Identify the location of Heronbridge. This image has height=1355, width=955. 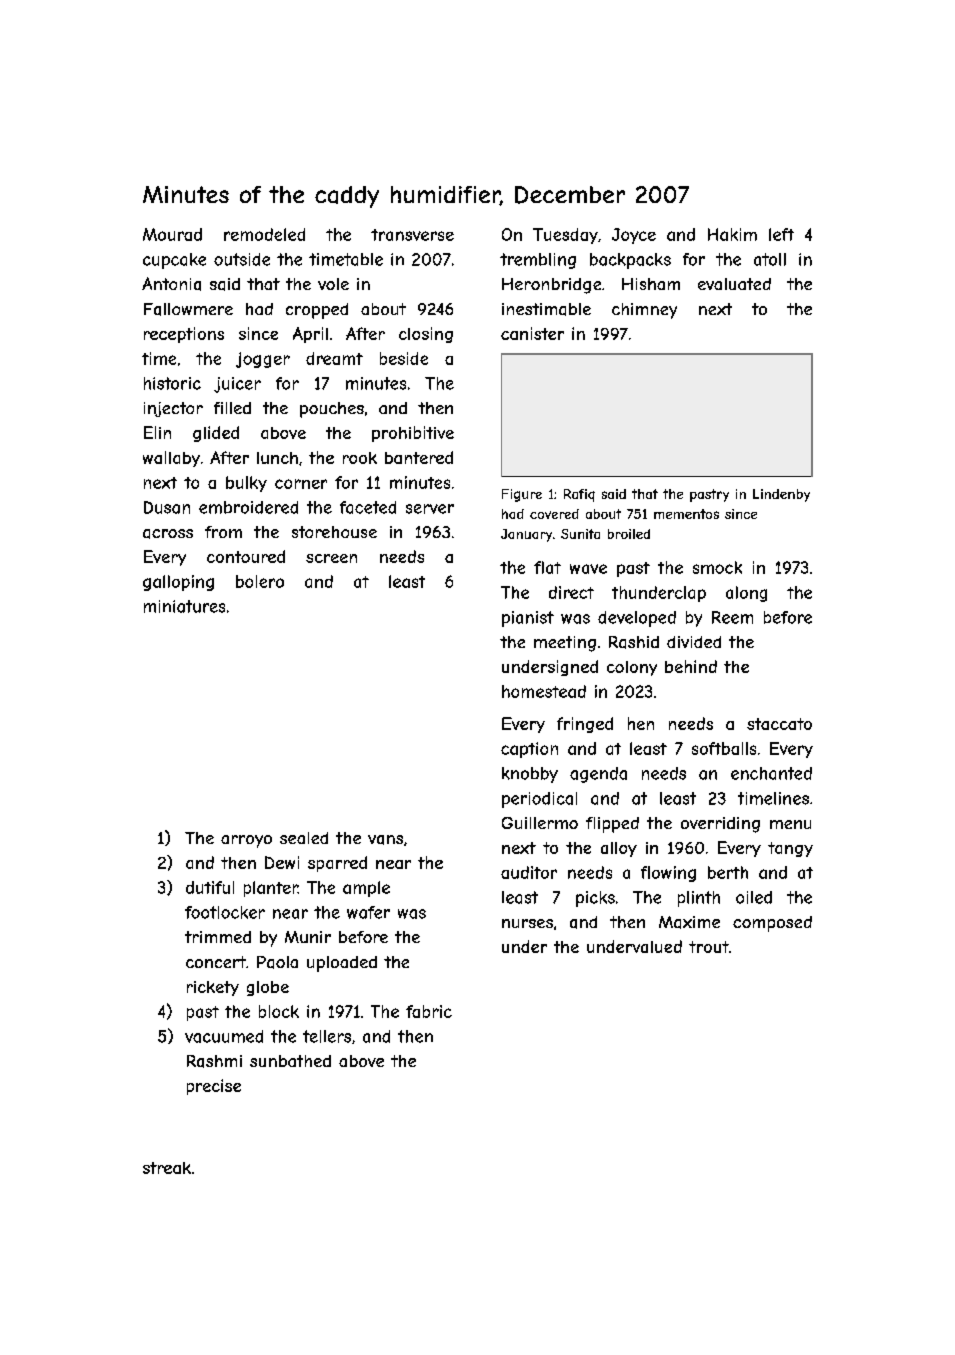
(551, 286).
